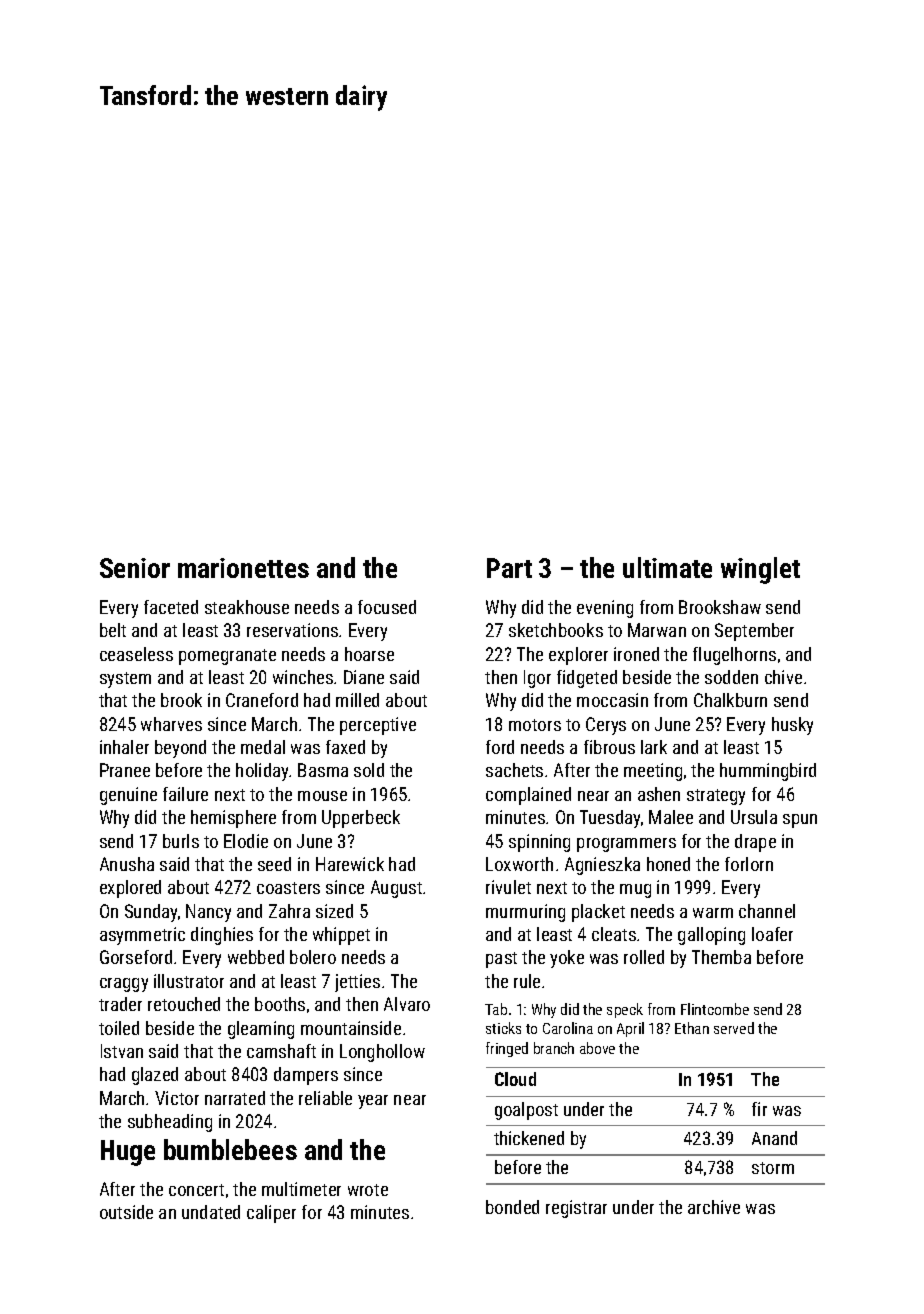 The height and width of the screenshot is (1314, 924). What do you see at coordinates (509, 568) in the screenshot?
I see `Part` at bounding box center [509, 568].
